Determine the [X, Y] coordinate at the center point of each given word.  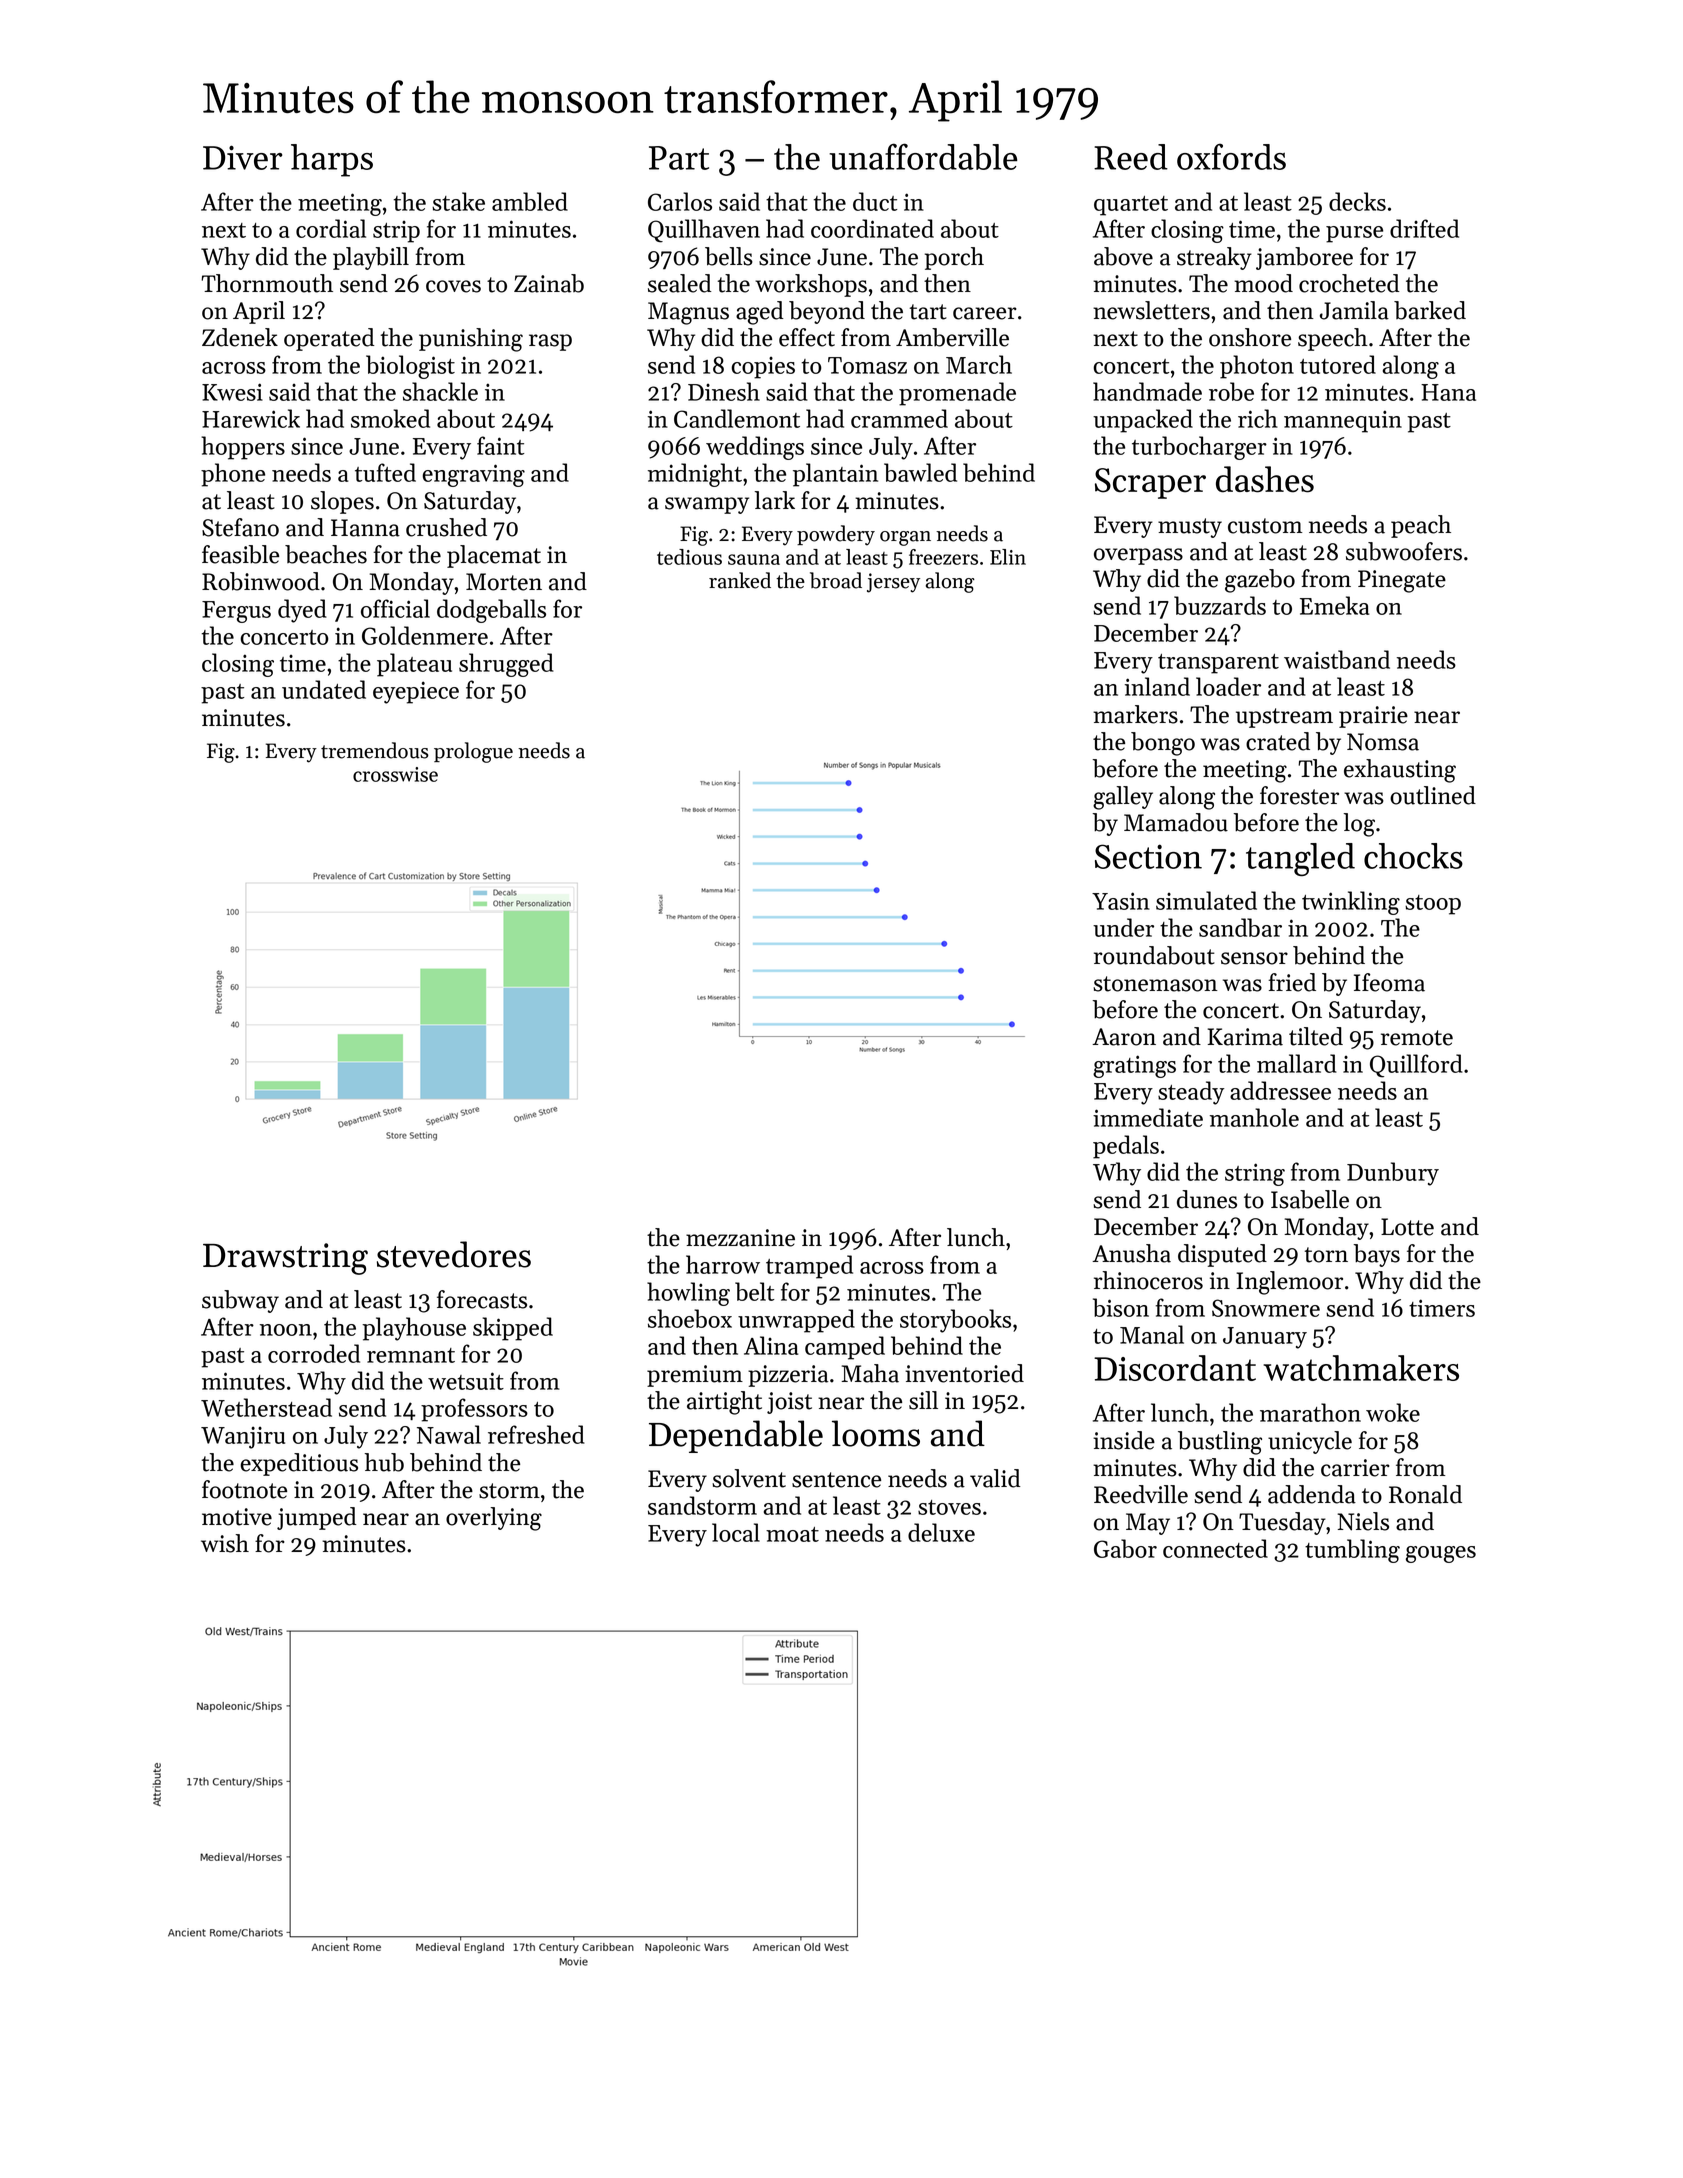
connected [1215, 1548]
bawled [920, 472]
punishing [471, 340]
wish [225, 1543]
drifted [1424, 228]
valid [995, 1478]
